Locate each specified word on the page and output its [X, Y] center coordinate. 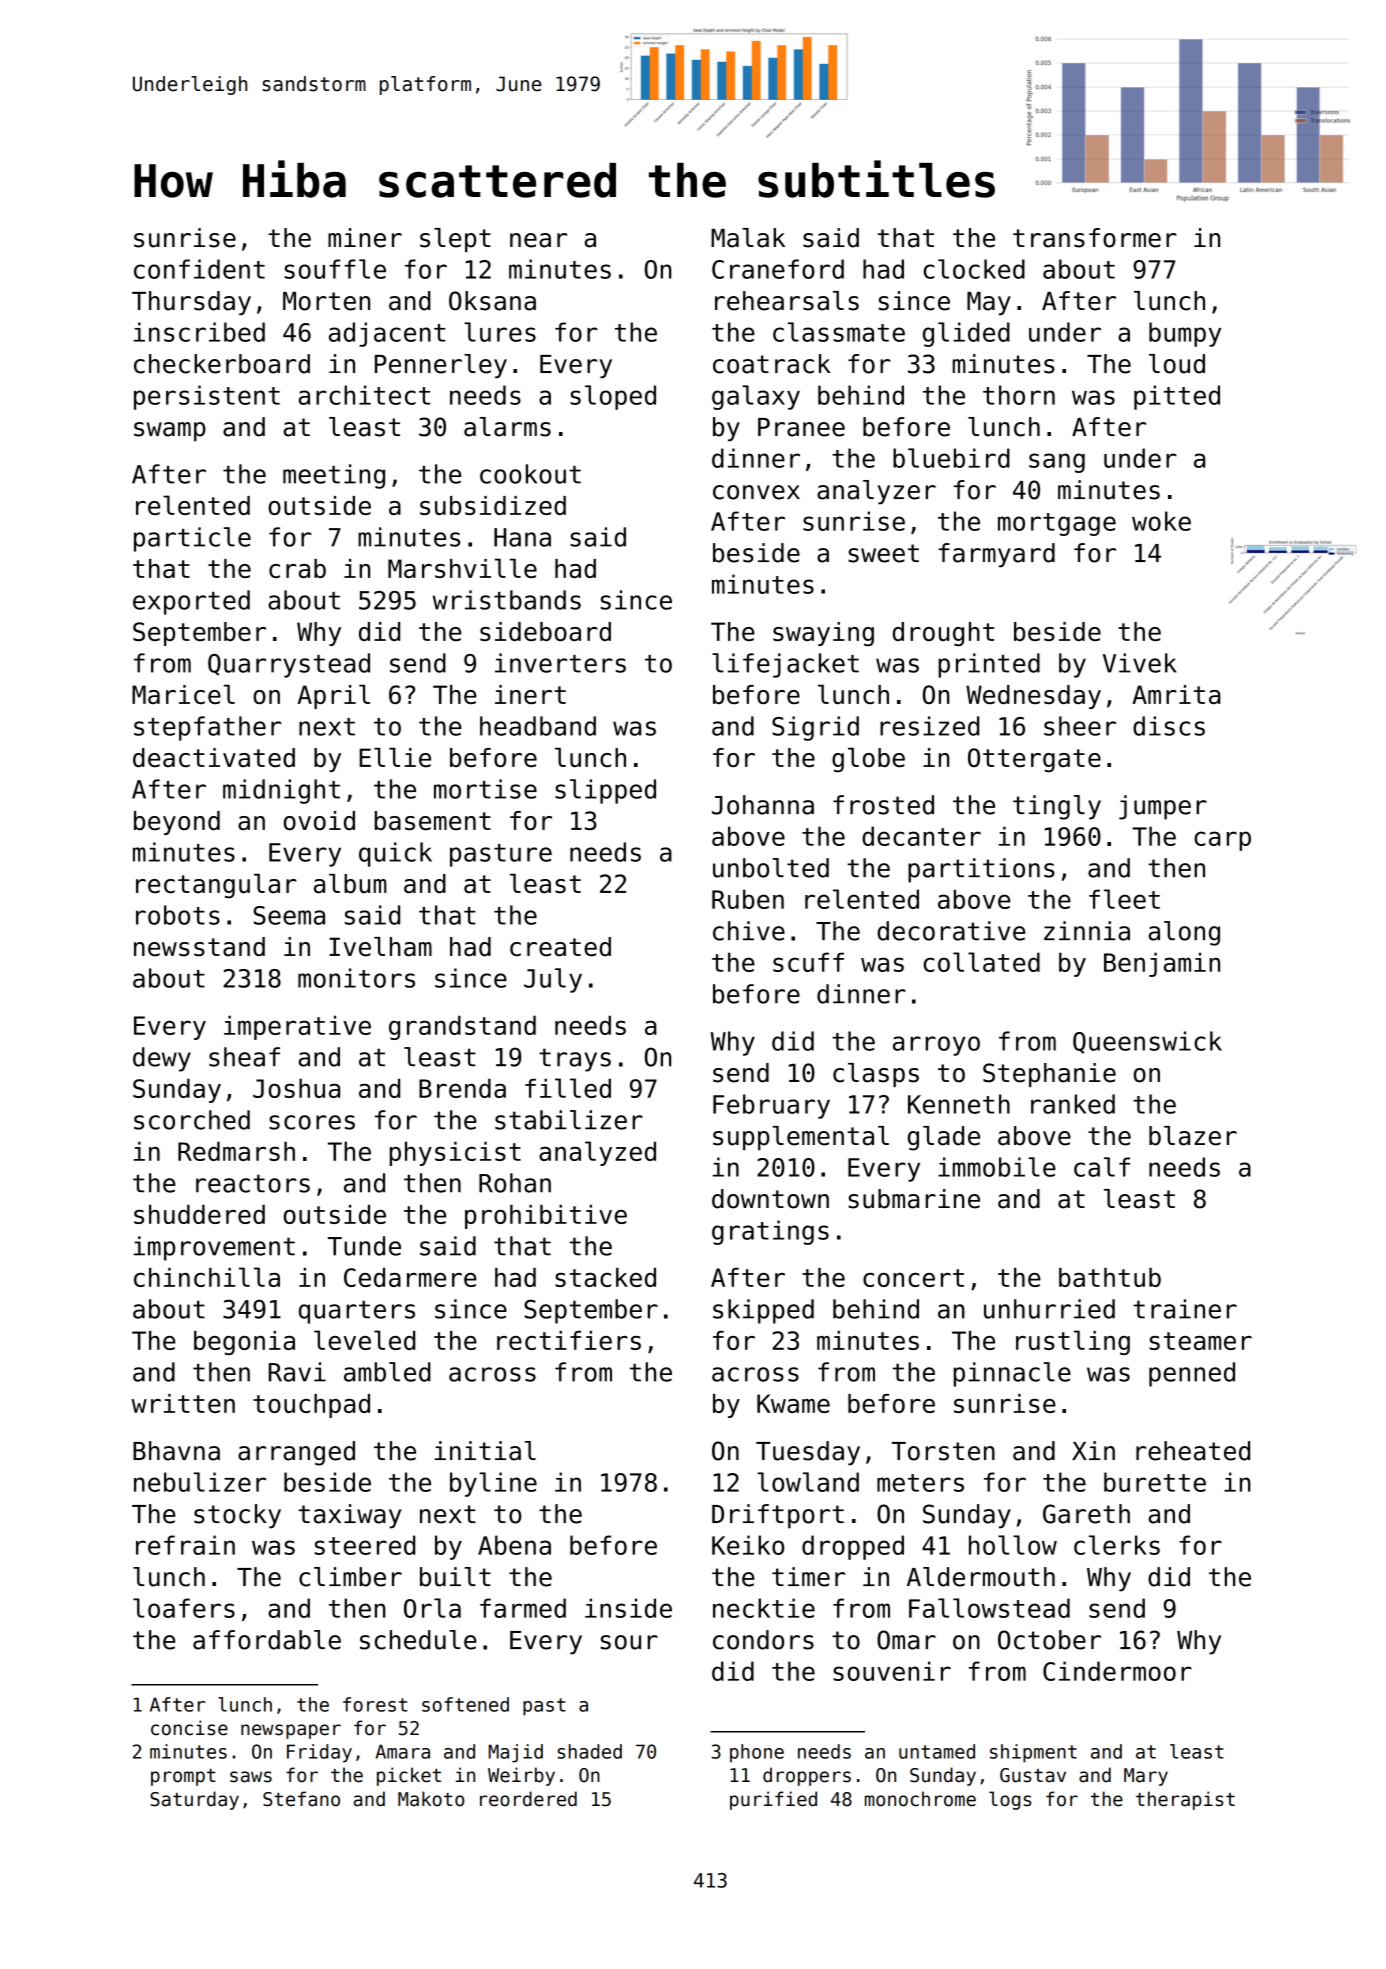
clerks [1117, 1545]
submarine [914, 1199]
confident [199, 269]
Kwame [793, 1403]
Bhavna [176, 1451]
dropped [853, 1547]
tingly [1057, 807]
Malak [748, 238]
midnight [281, 791]
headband [538, 726]
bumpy [1185, 334]
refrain [185, 1545]
